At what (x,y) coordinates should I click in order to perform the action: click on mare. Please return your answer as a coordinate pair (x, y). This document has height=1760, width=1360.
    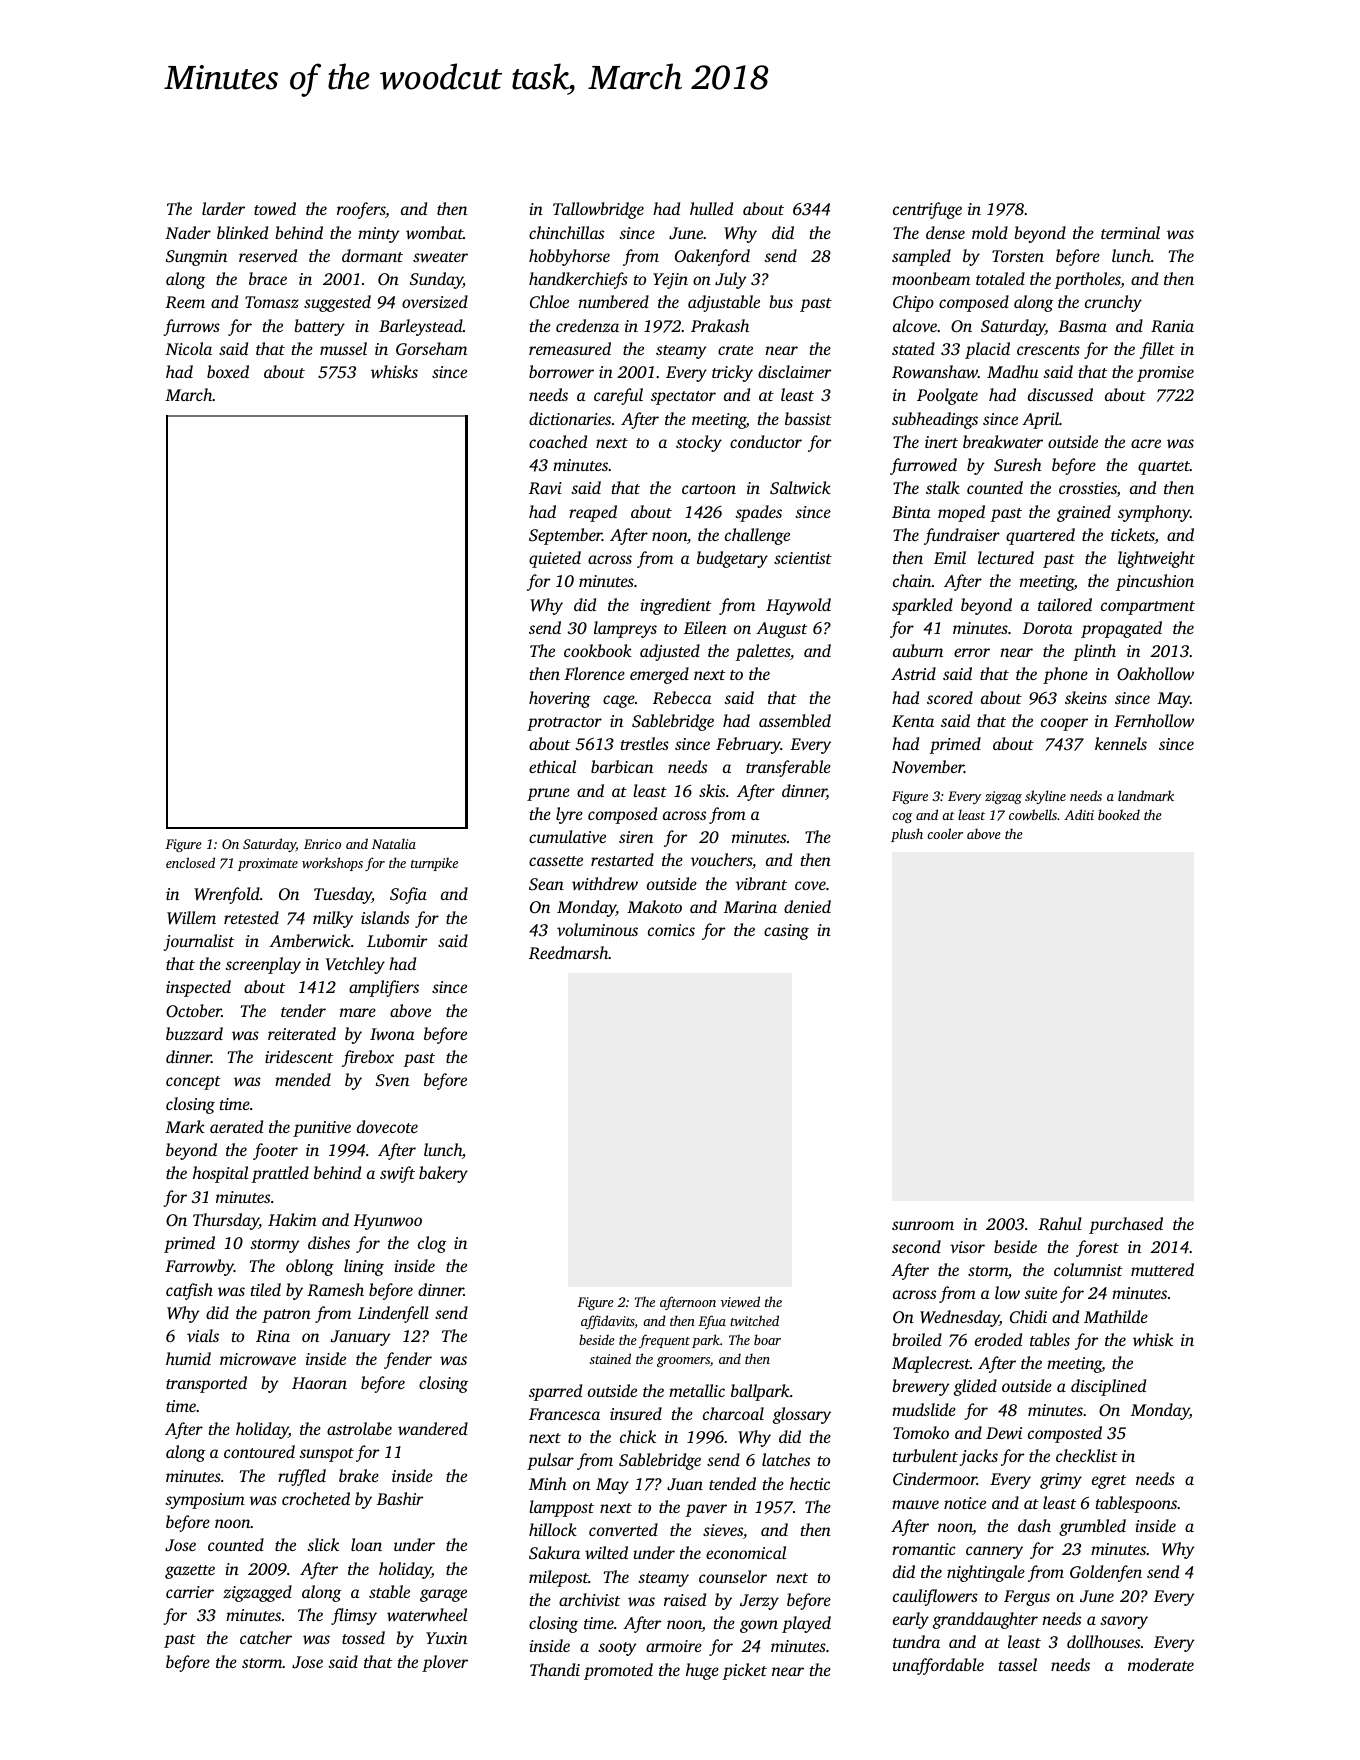
    Looking at the image, I should click on (358, 1012).
